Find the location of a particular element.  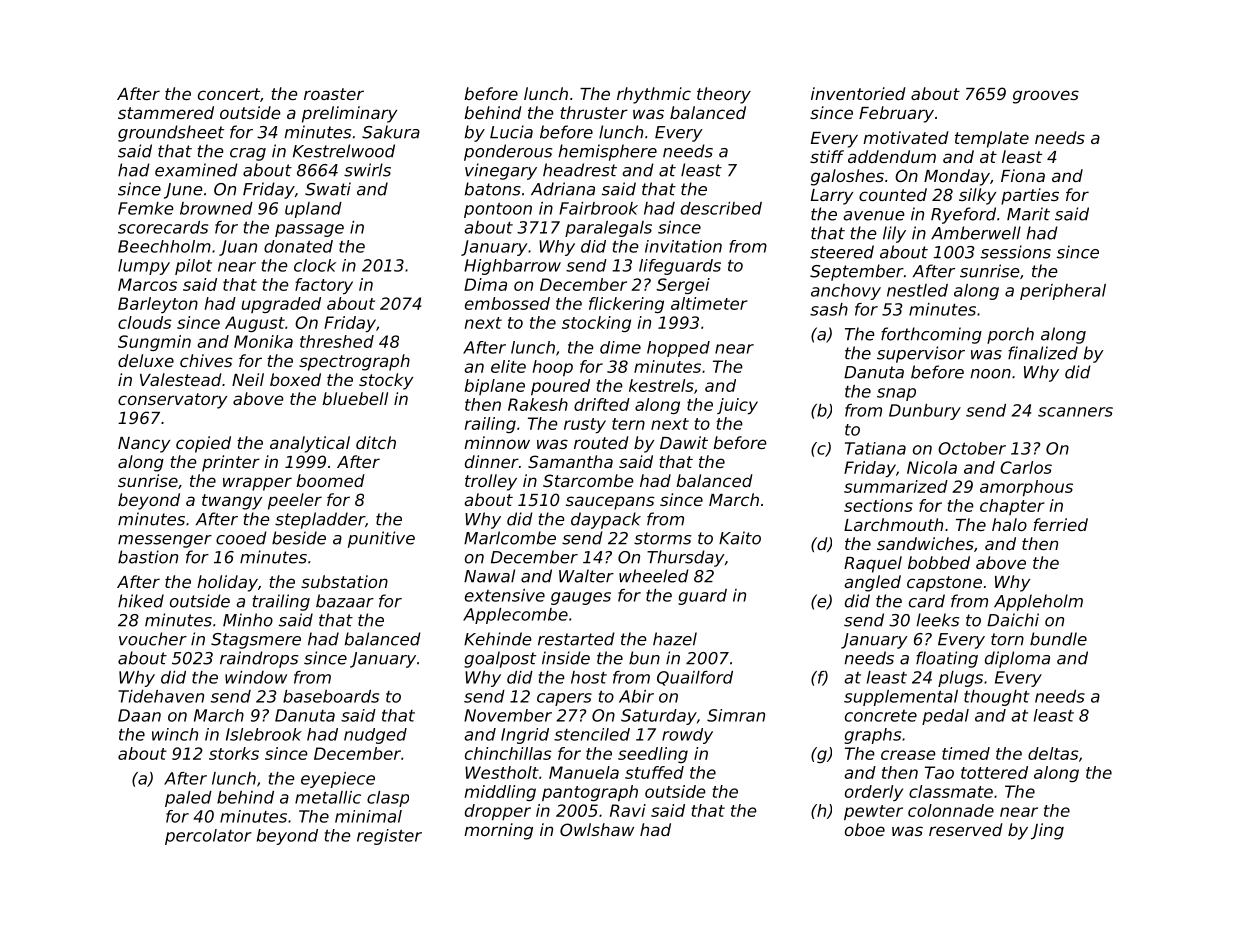

Jing is located at coordinates (1047, 831).
